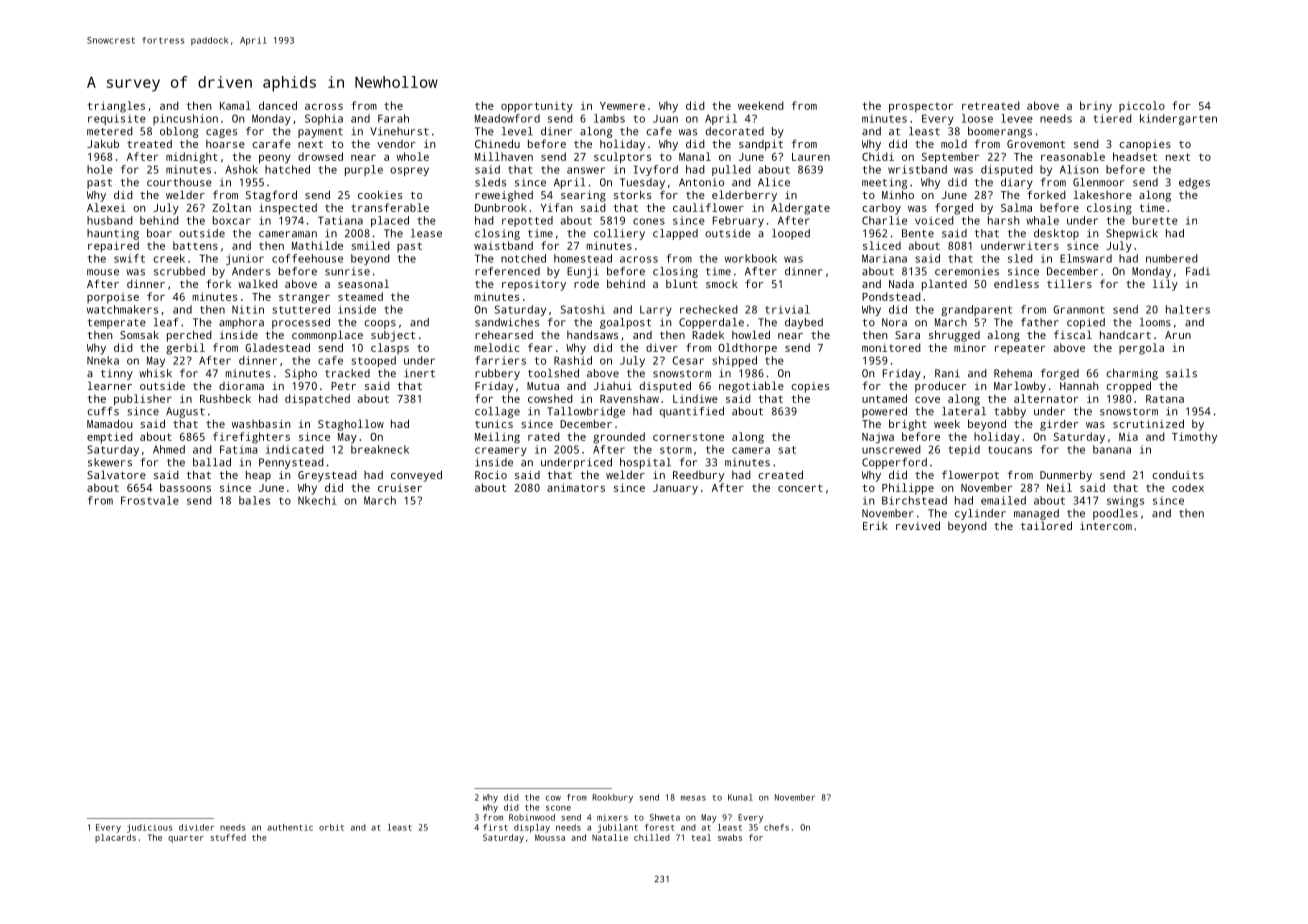 This screenshot has width=1308, height=924. What do you see at coordinates (150, 500) in the screenshot?
I see `Frostvale` at bounding box center [150, 500].
